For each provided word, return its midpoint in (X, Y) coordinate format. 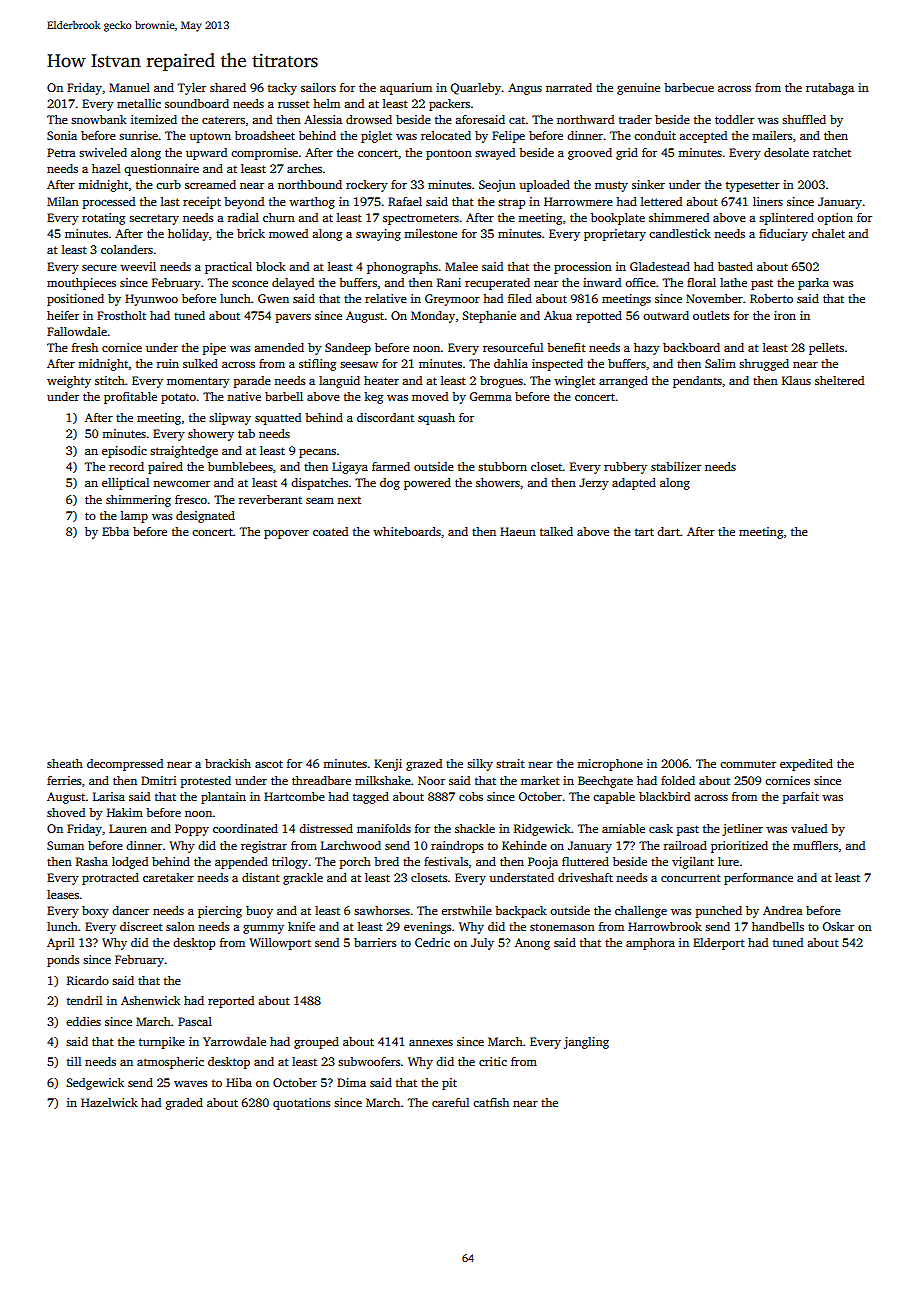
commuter (748, 764)
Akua (558, 315)
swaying (378, 235)
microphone (610, 765)
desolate (786, 152)
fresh (85, 347)
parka (813, 284)
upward (206, 154)
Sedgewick (95, 1084)
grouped (316, 1043)
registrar (264, 847)
